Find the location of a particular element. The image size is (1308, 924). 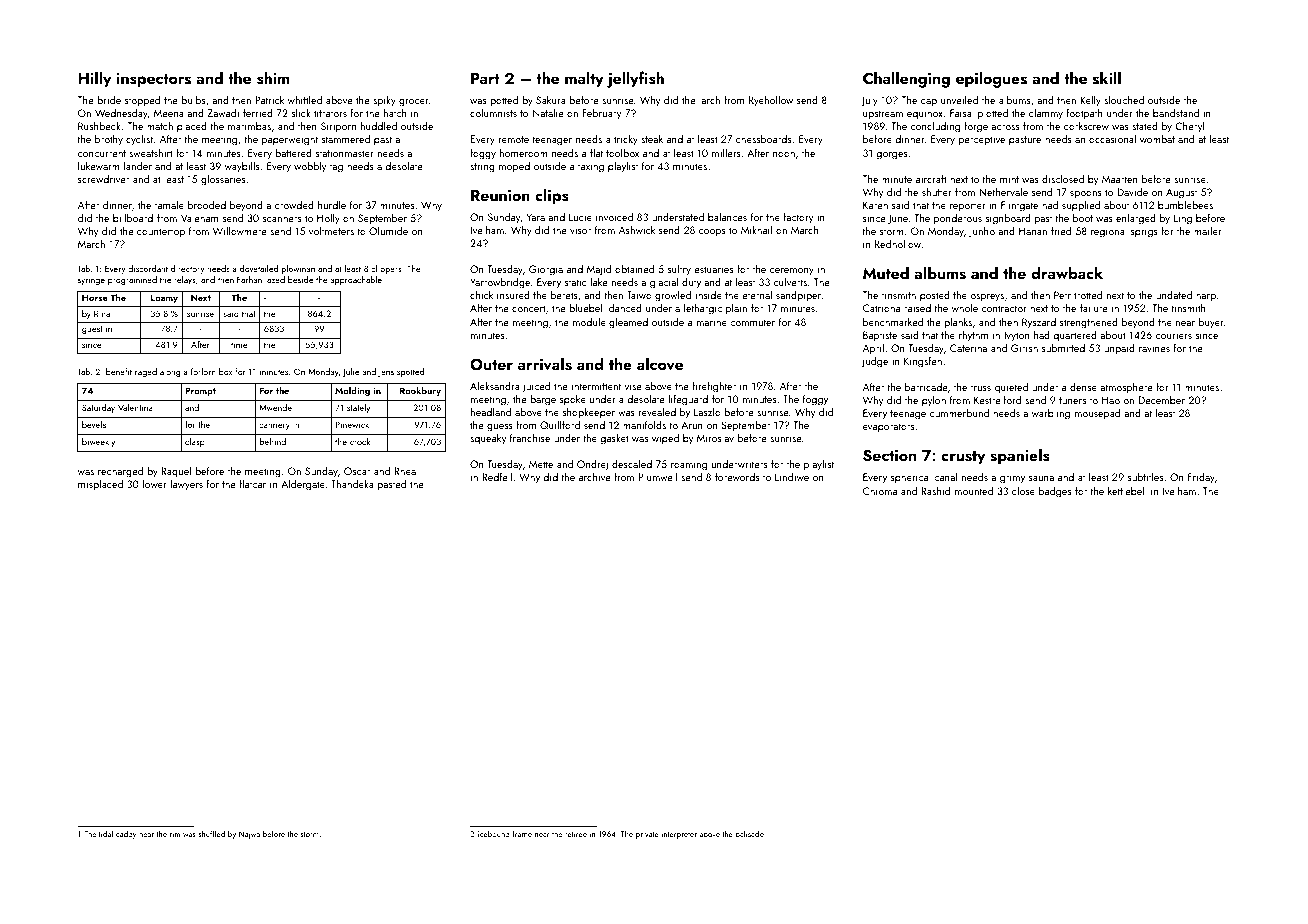

palisade is located at coordinates (750, 835).
